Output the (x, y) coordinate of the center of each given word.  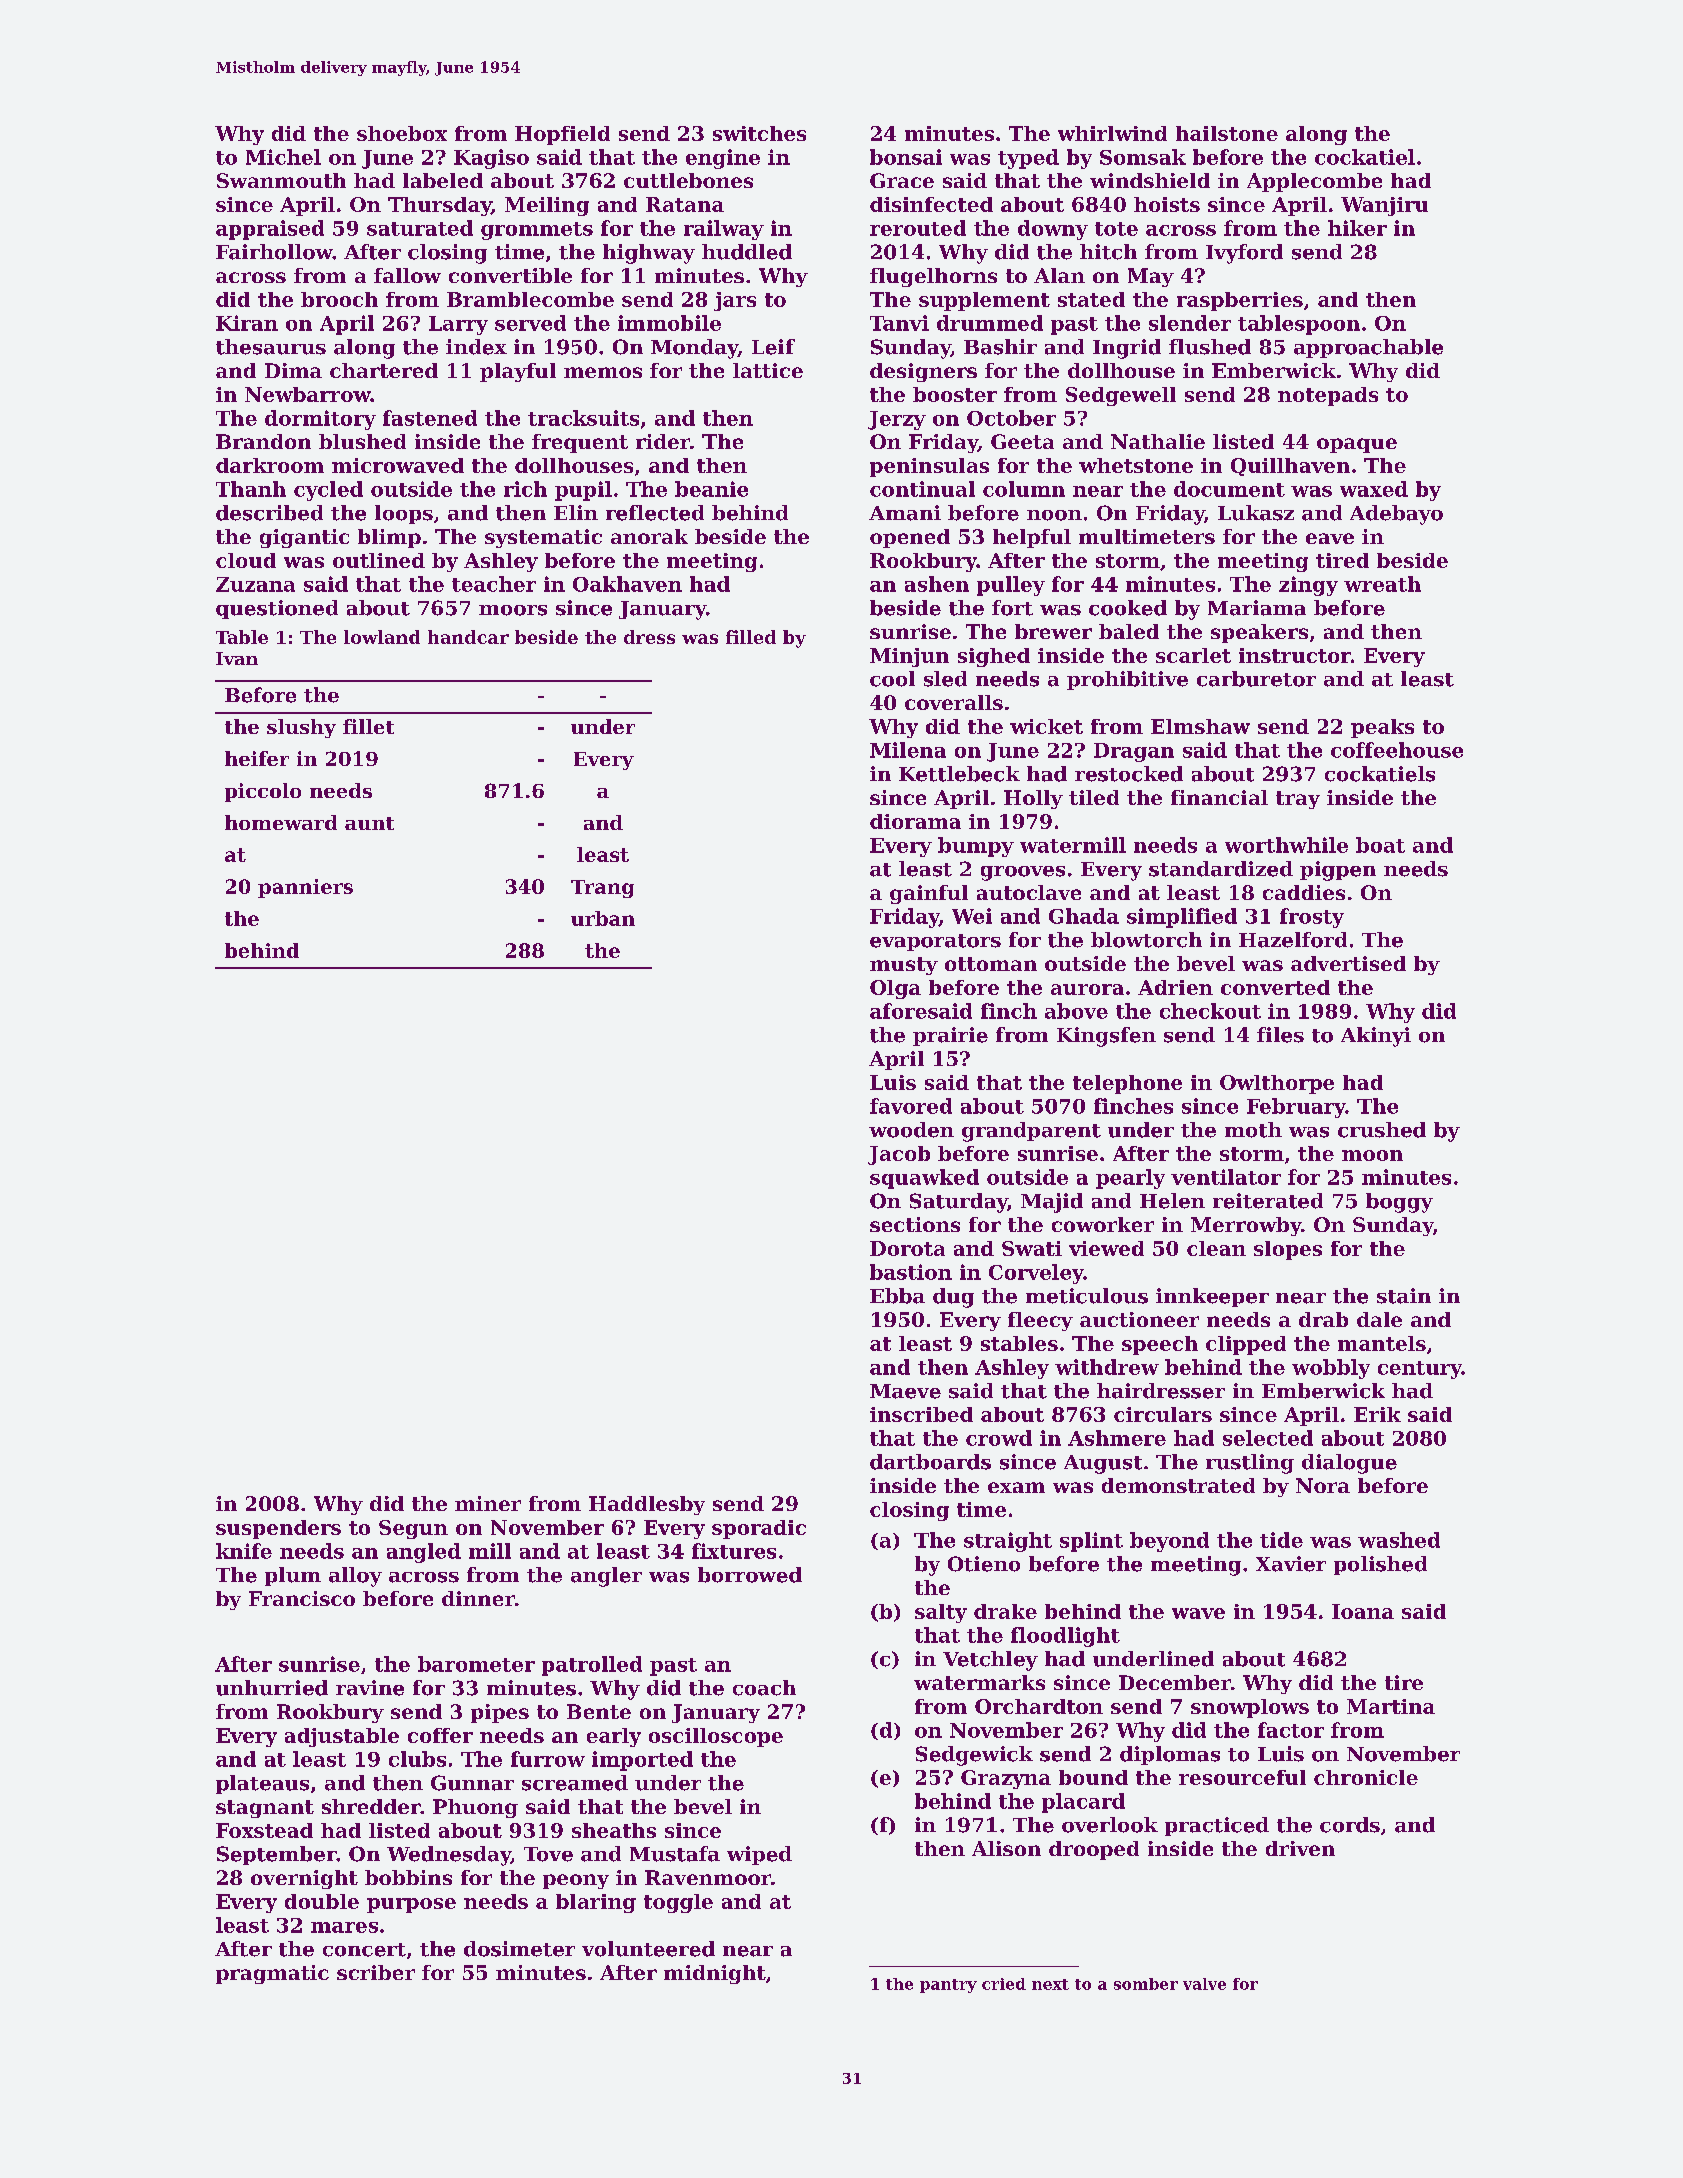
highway (649, 254)
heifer (257, 758)
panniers (305, 888)
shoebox (402, 133)
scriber (376, 1972)
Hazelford (1293, 940)
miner (488, 1503)
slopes (1288, 1250)
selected (1268, 1438)
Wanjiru (1384, 206)
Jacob (899, 1155)
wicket (1046, 726)
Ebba (897, 1296)
